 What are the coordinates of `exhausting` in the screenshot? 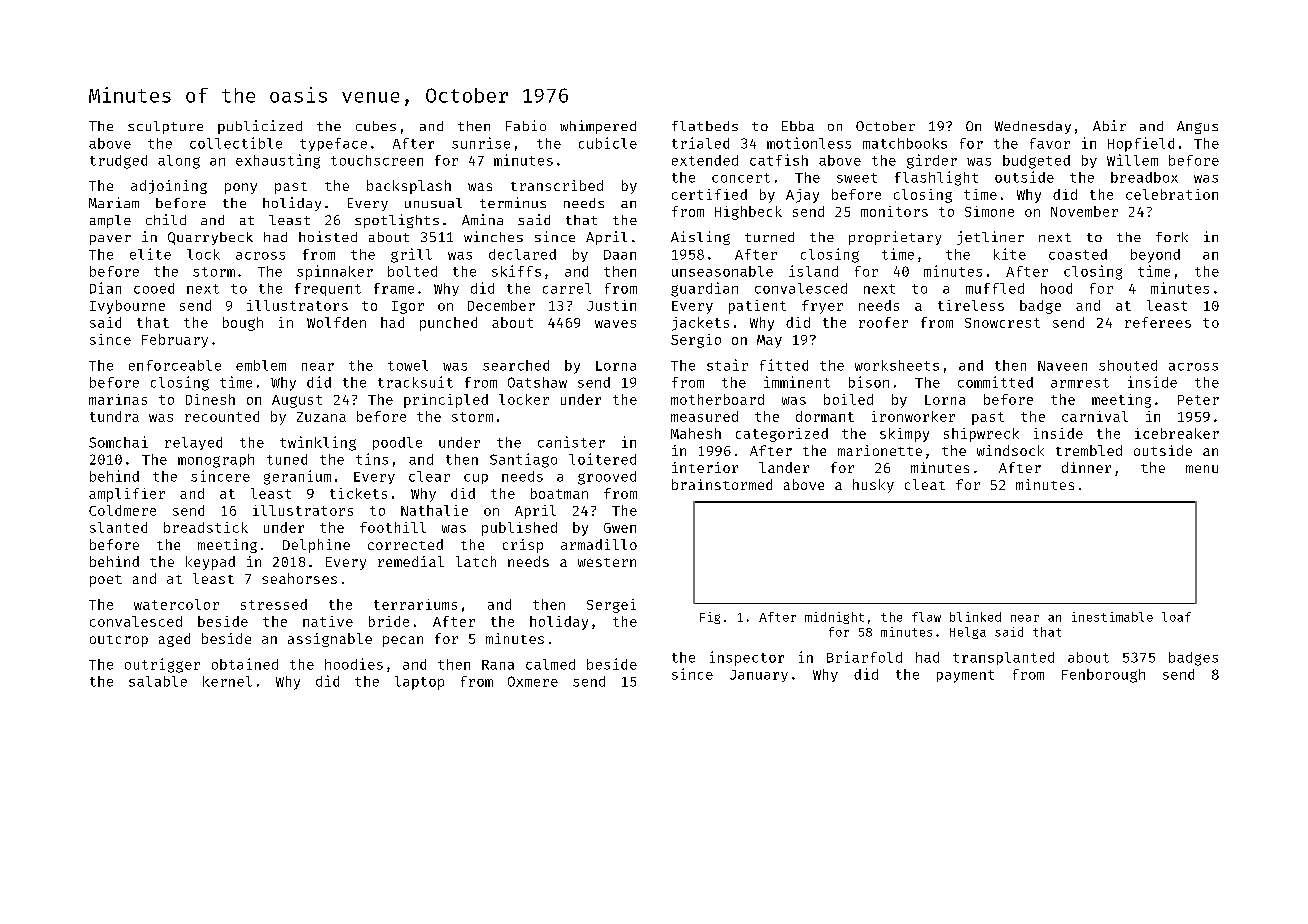 It's located at (278, 161).
